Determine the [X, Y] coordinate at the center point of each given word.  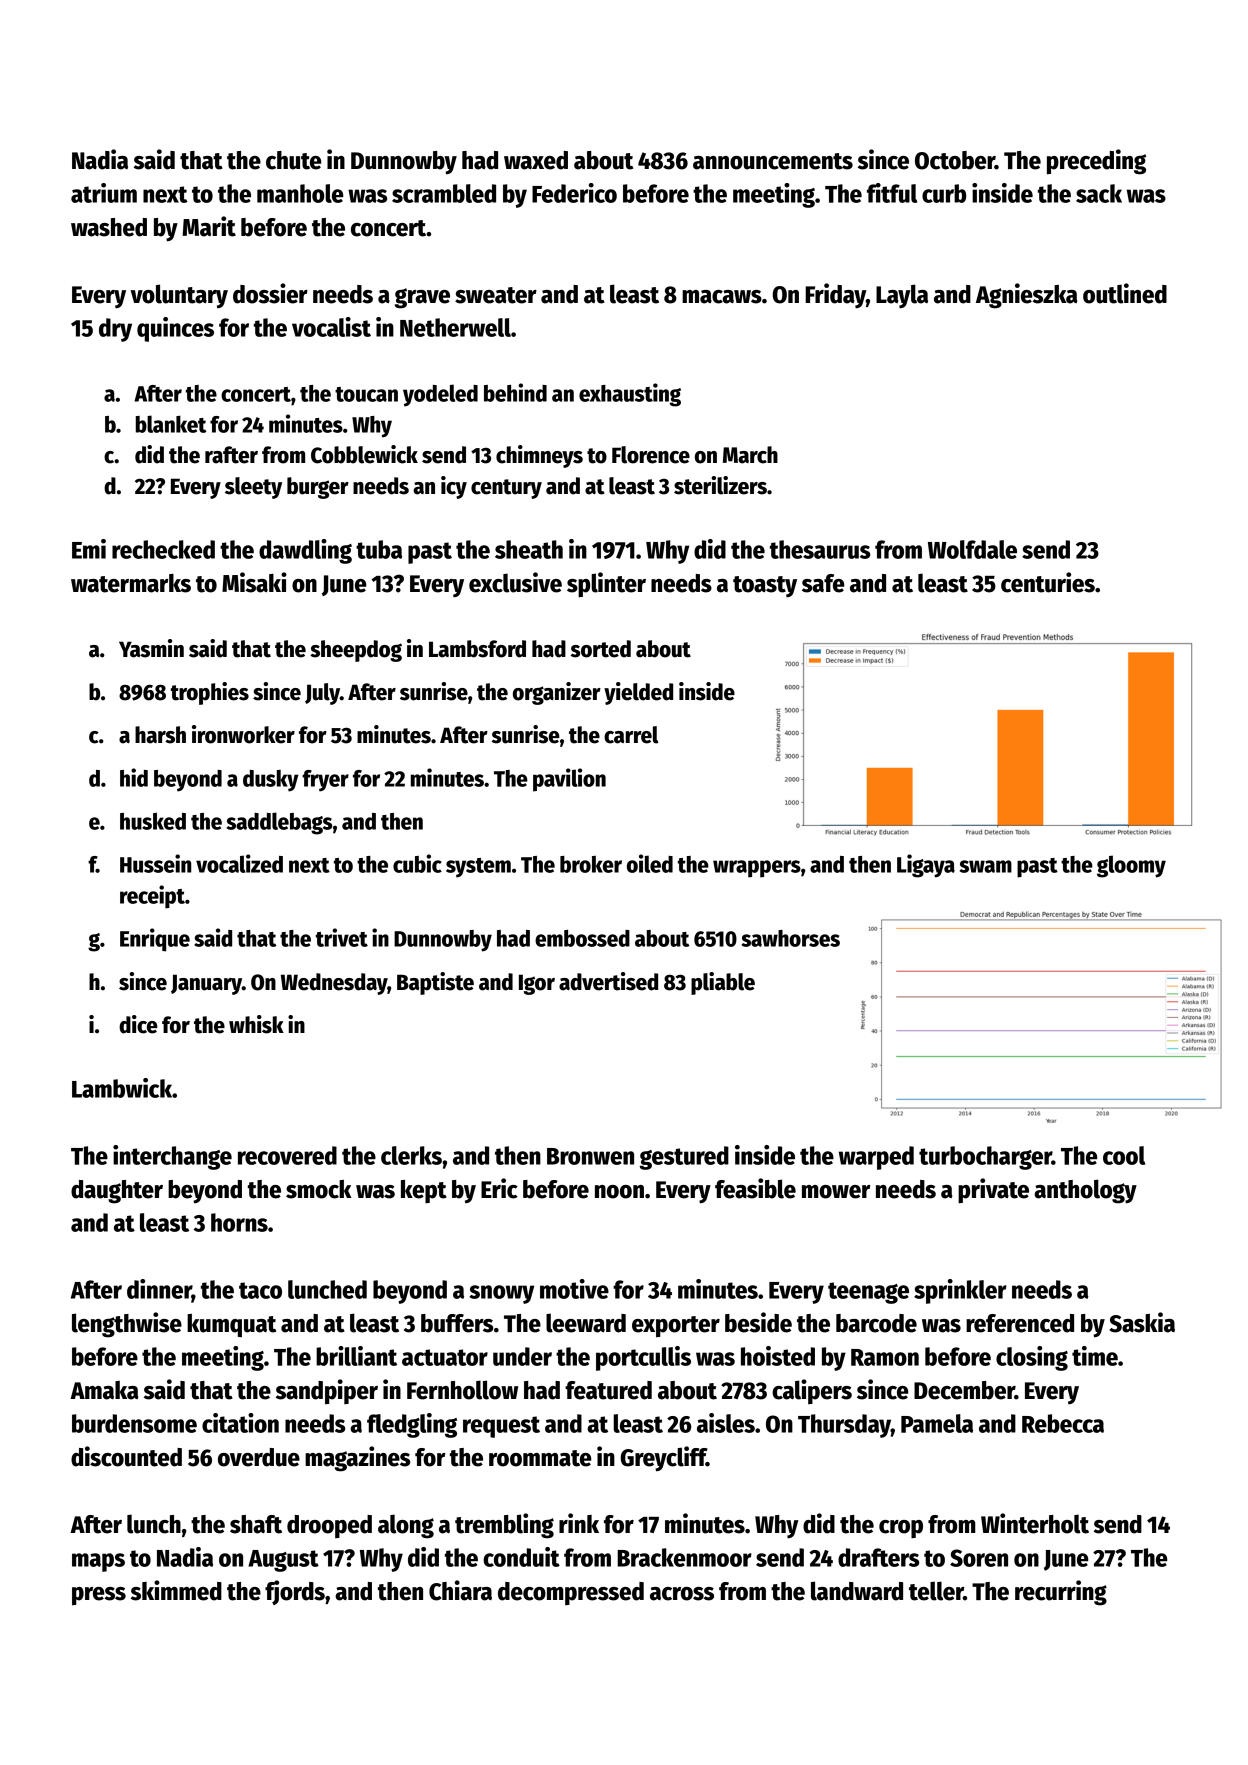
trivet [342, 937]
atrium [104, 193]
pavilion [569, 780]
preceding [1096, 162]
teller [936, 1591]
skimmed [176, 1590]
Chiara [460, 1590]
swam [986, 866]
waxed [536, 160]
